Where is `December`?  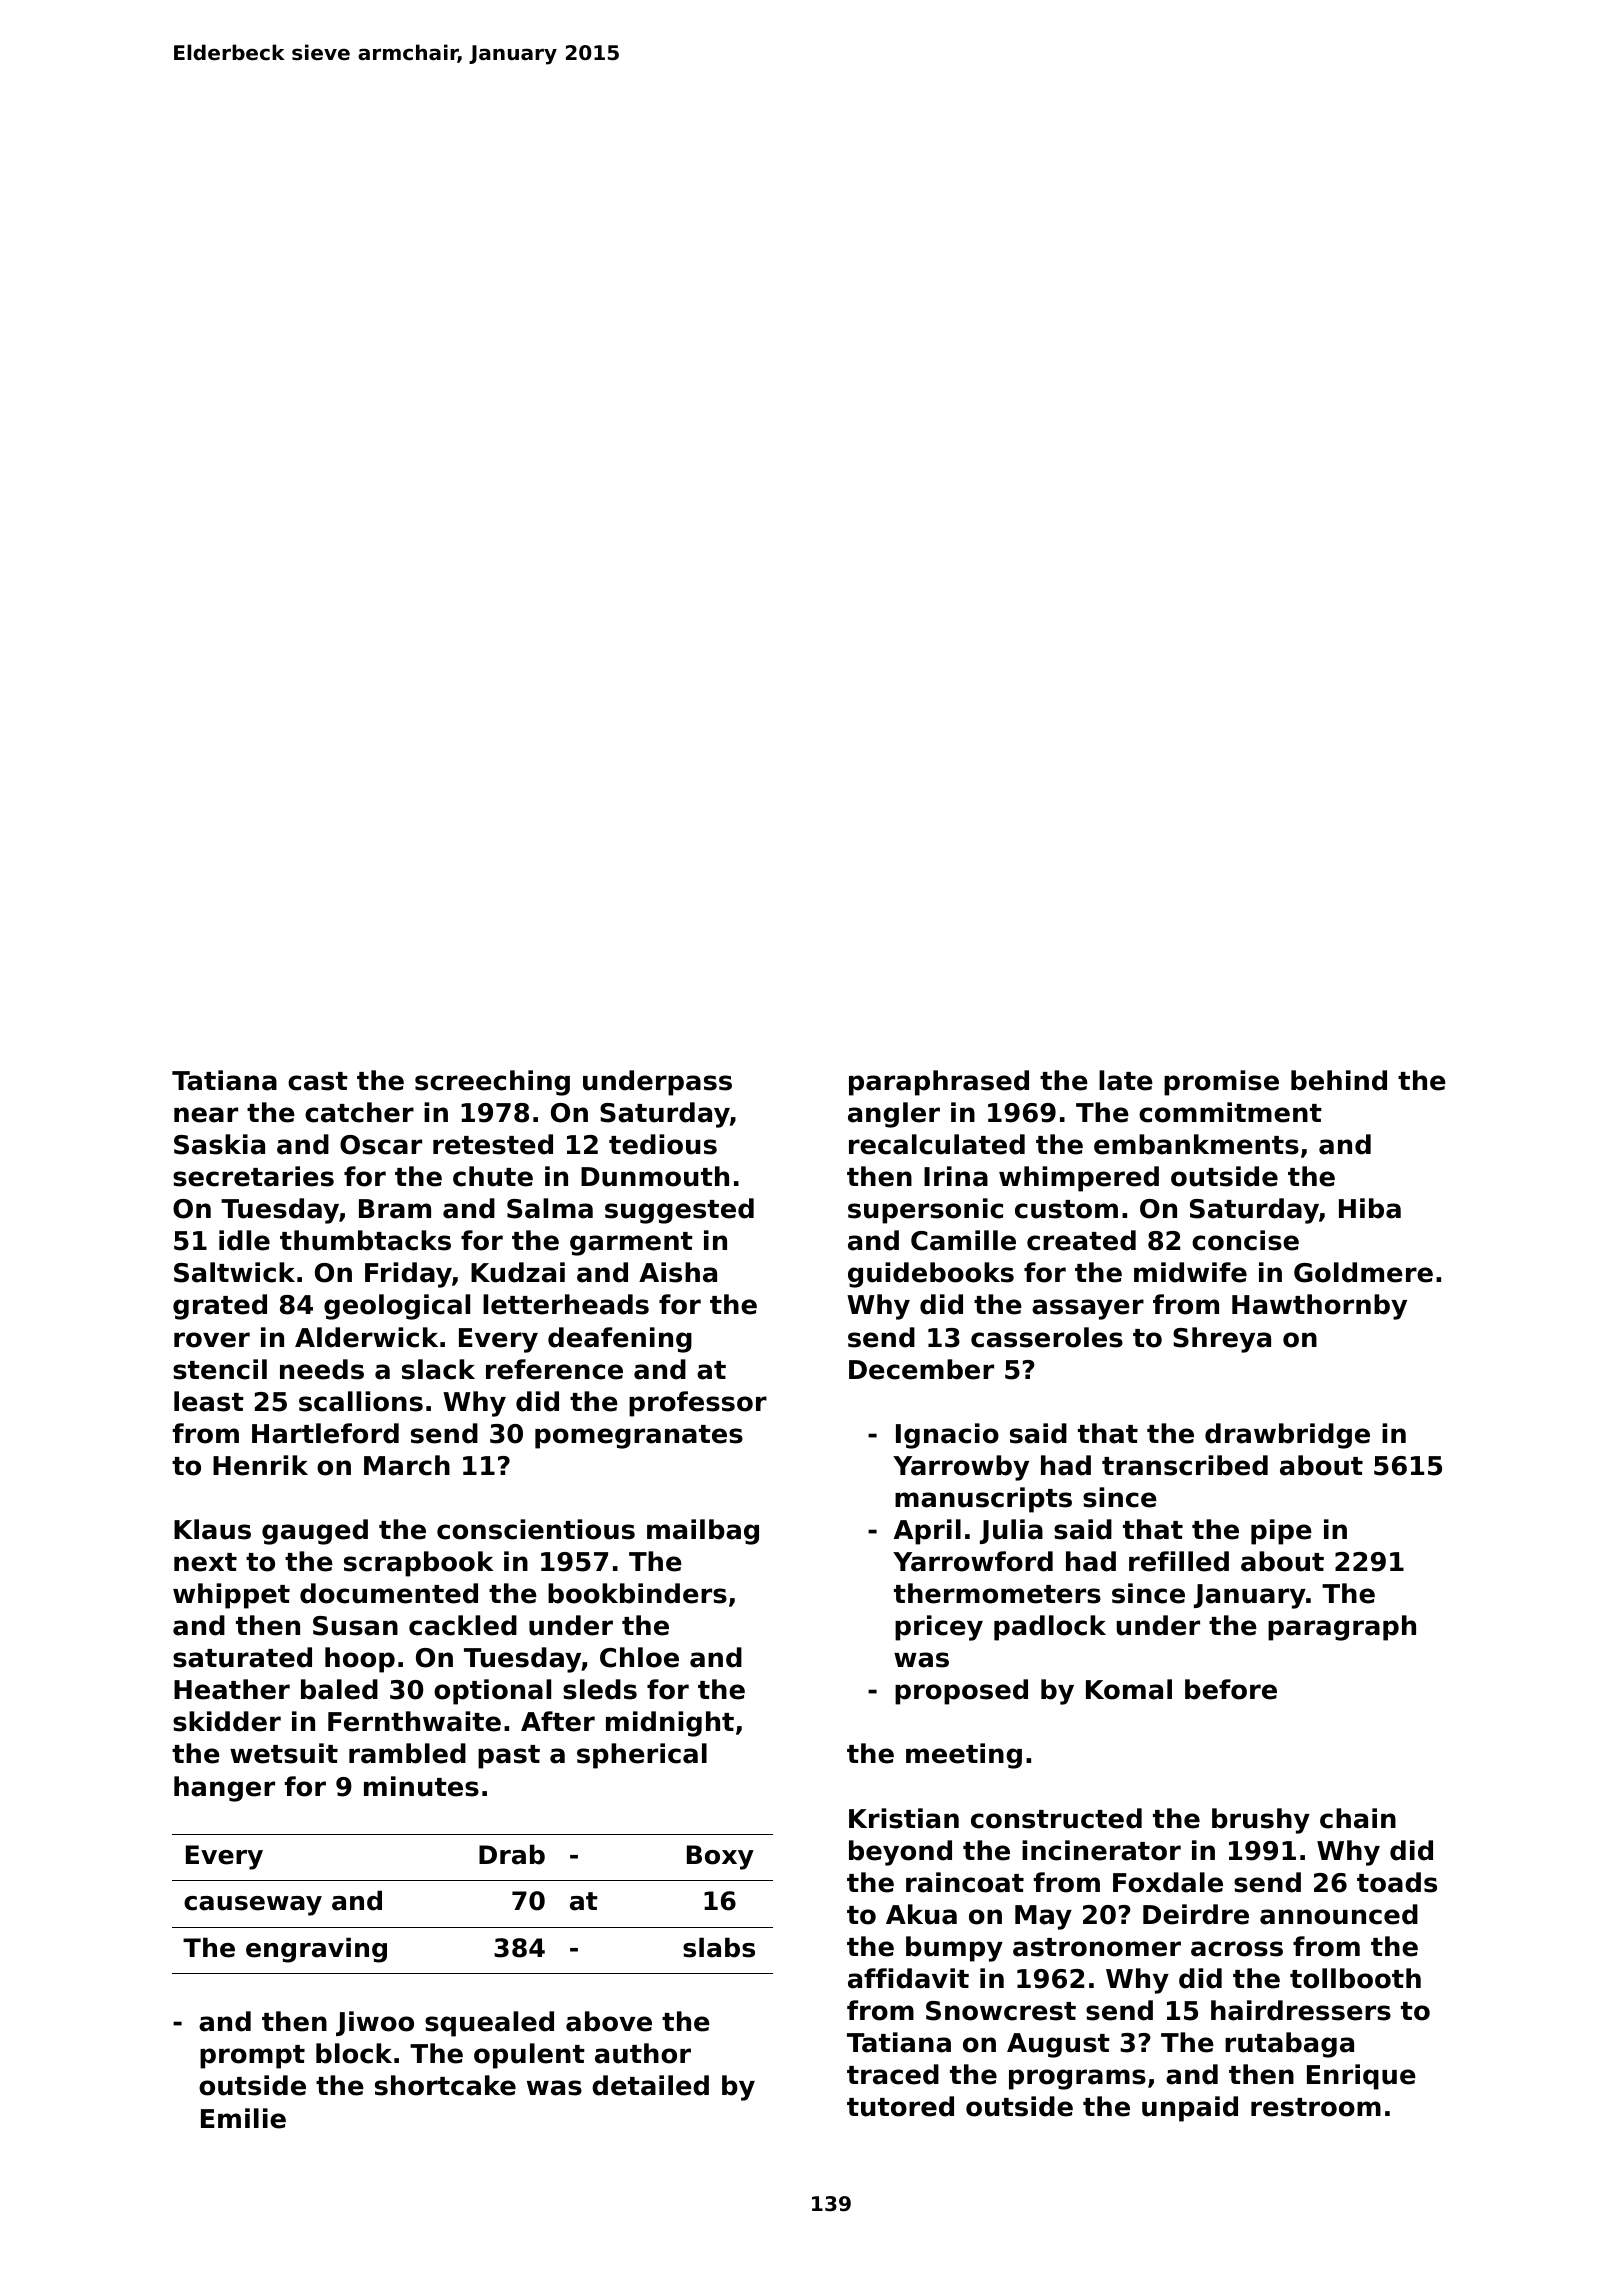
December is located at coordinates (921, 1369).
